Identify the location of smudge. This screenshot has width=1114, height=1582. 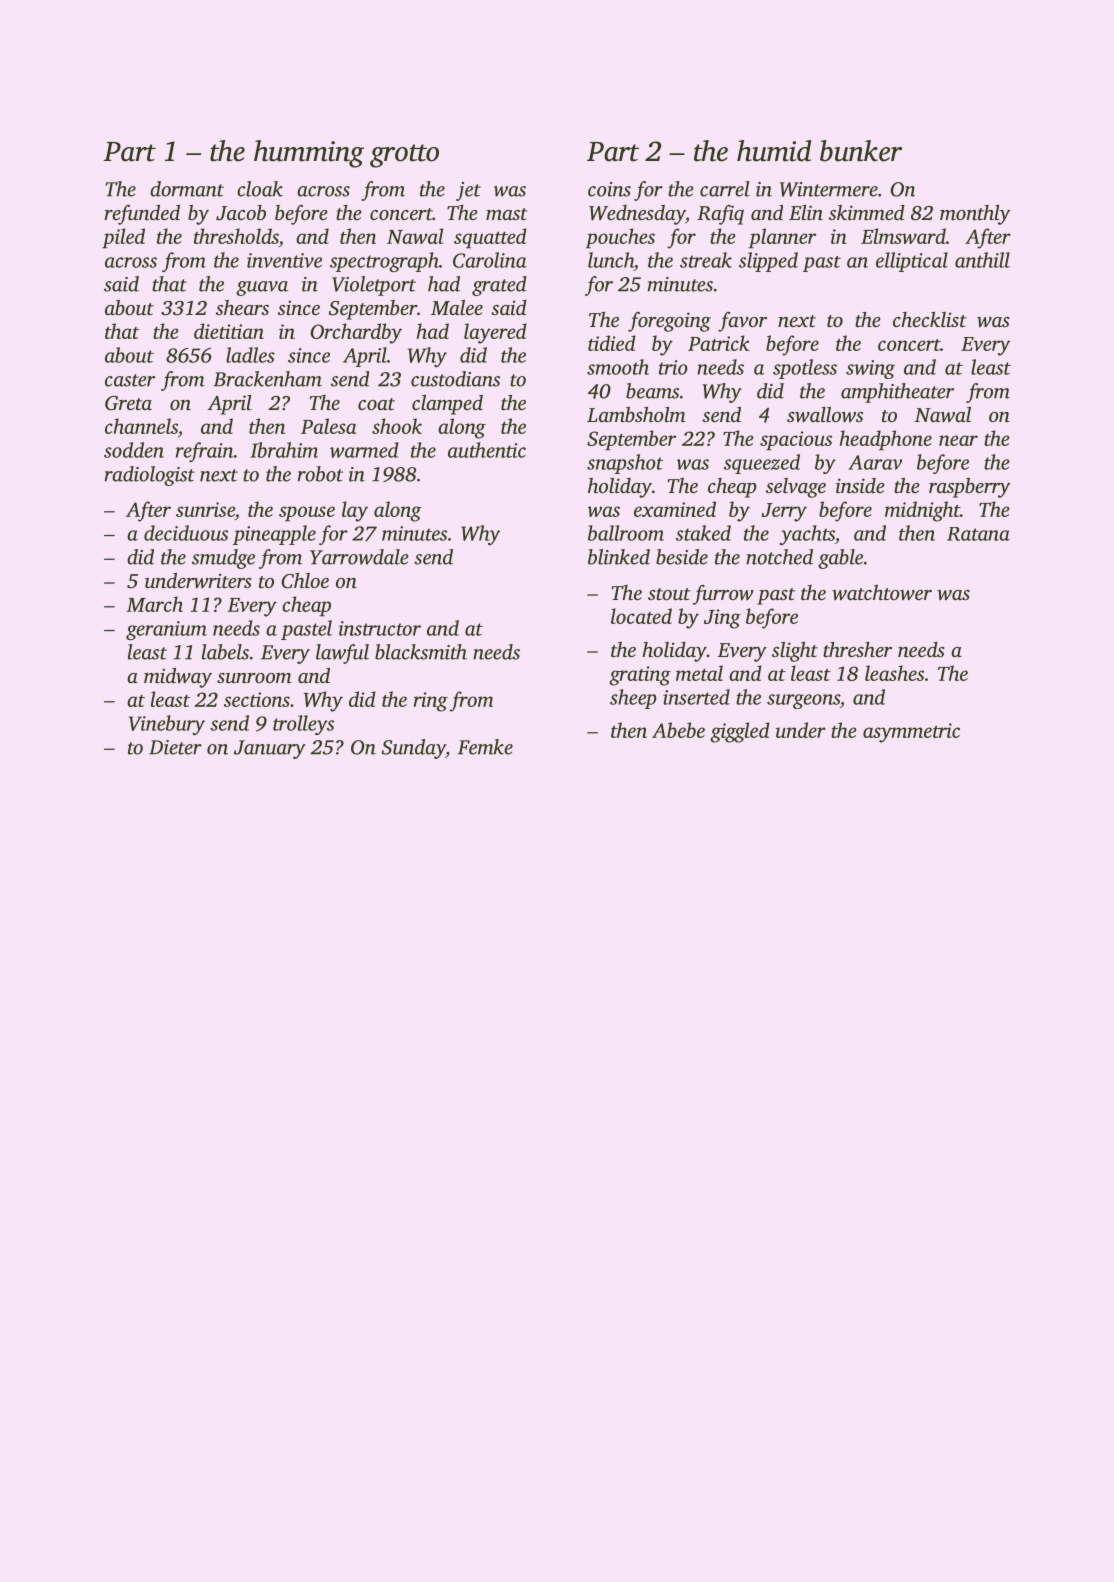
(223, 559).
